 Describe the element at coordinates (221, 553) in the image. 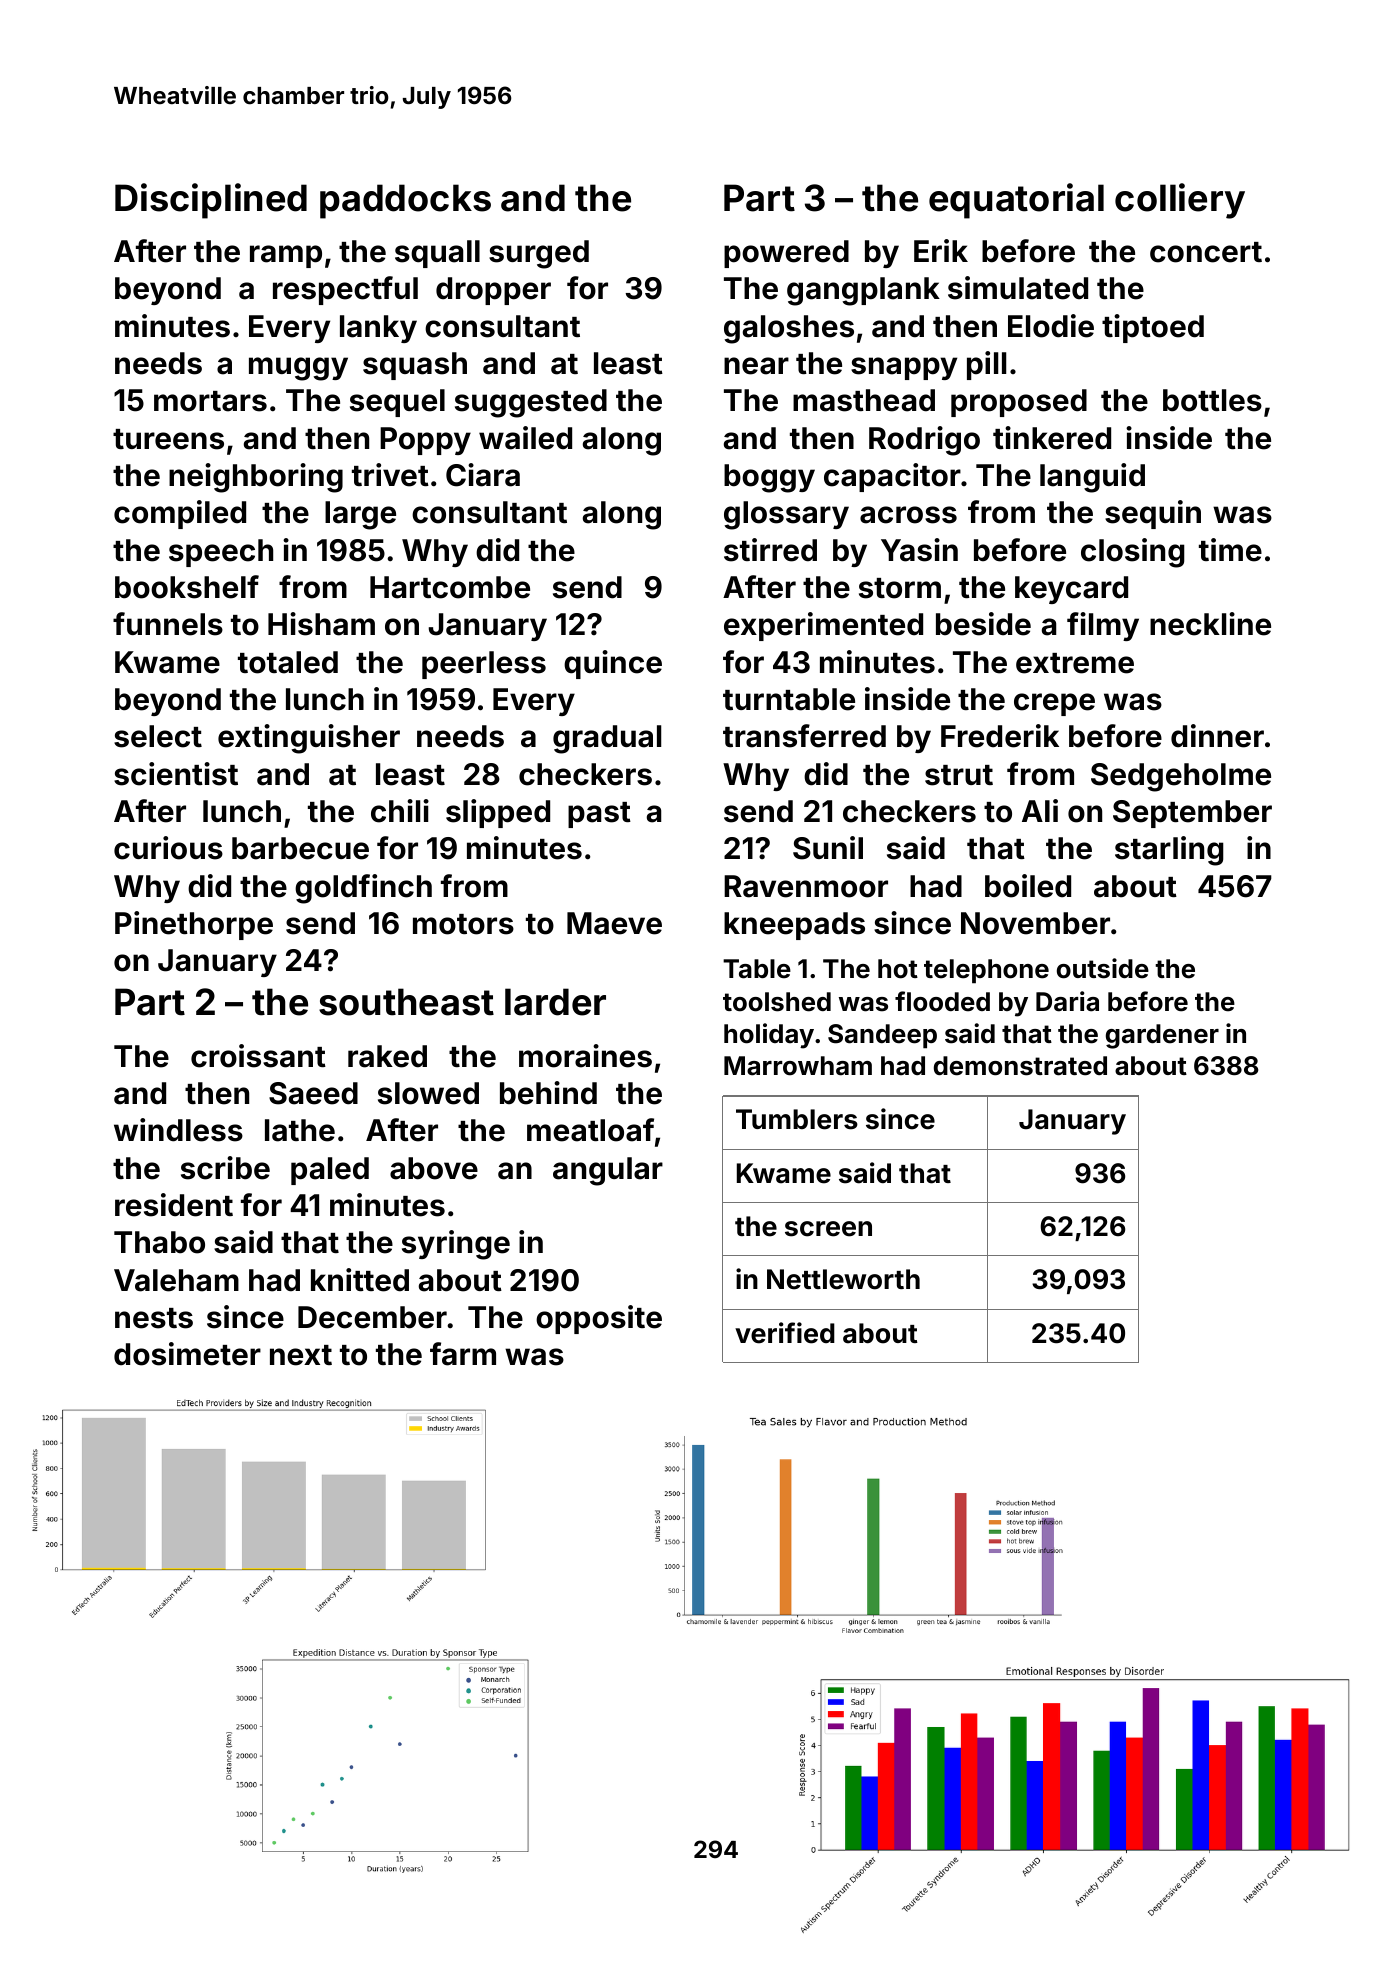

I see `speech` at that location.
